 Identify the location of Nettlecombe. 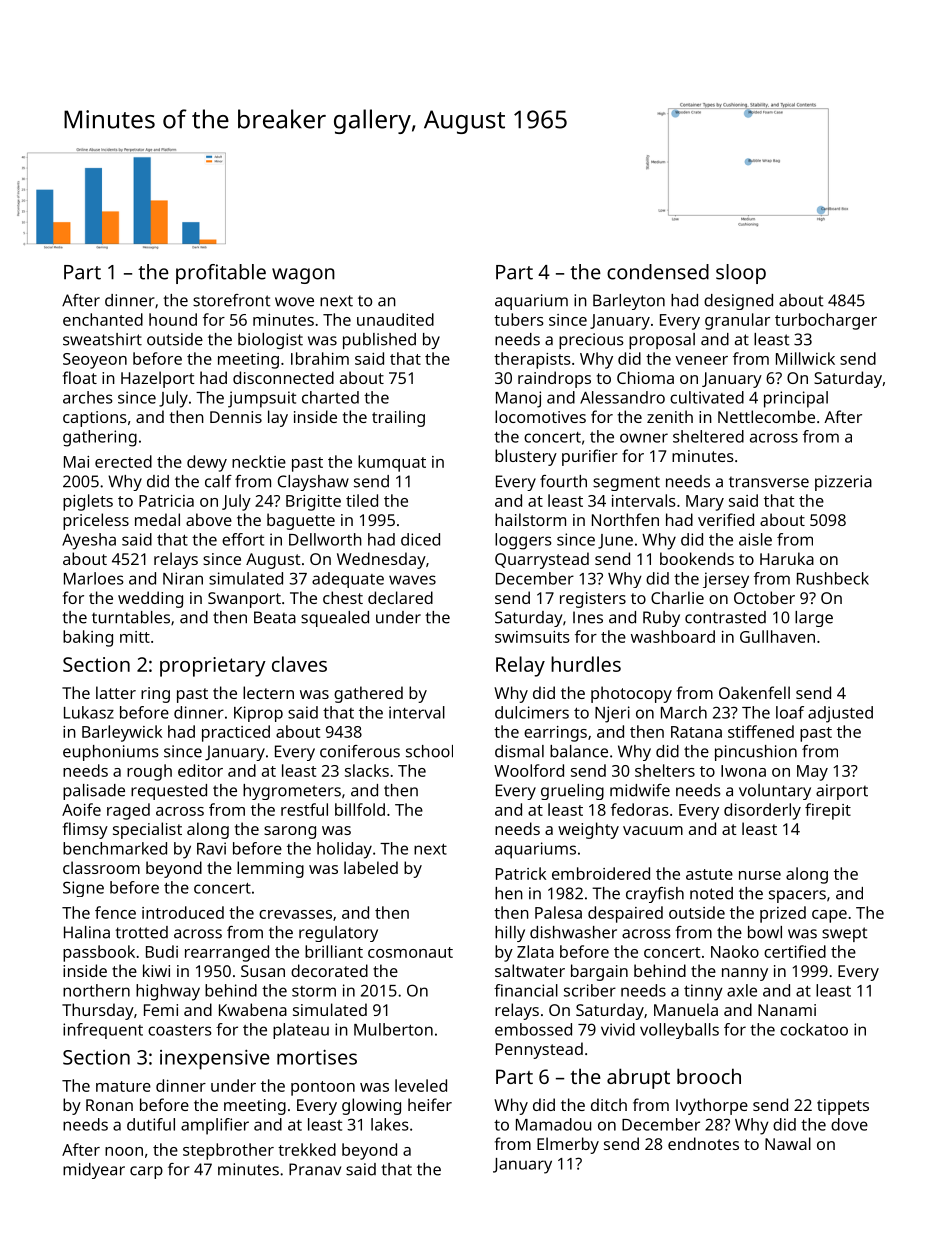
(766, 416).
